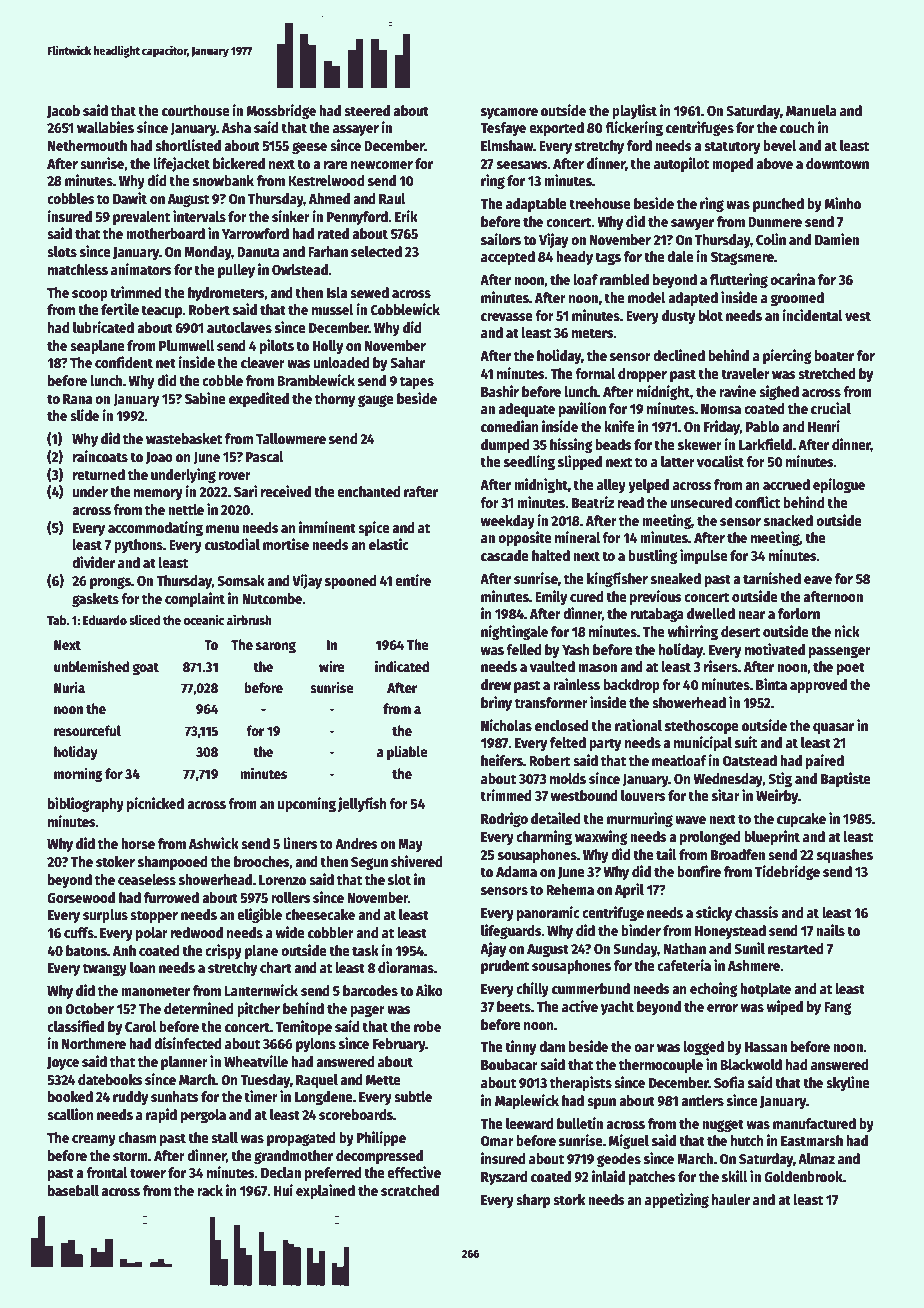 Image resolution: width=924 pixels, height=1308 pixels. Describe the element at coordinates (87, 145) in the screenshot. I see `Nethermouth` at that location.
